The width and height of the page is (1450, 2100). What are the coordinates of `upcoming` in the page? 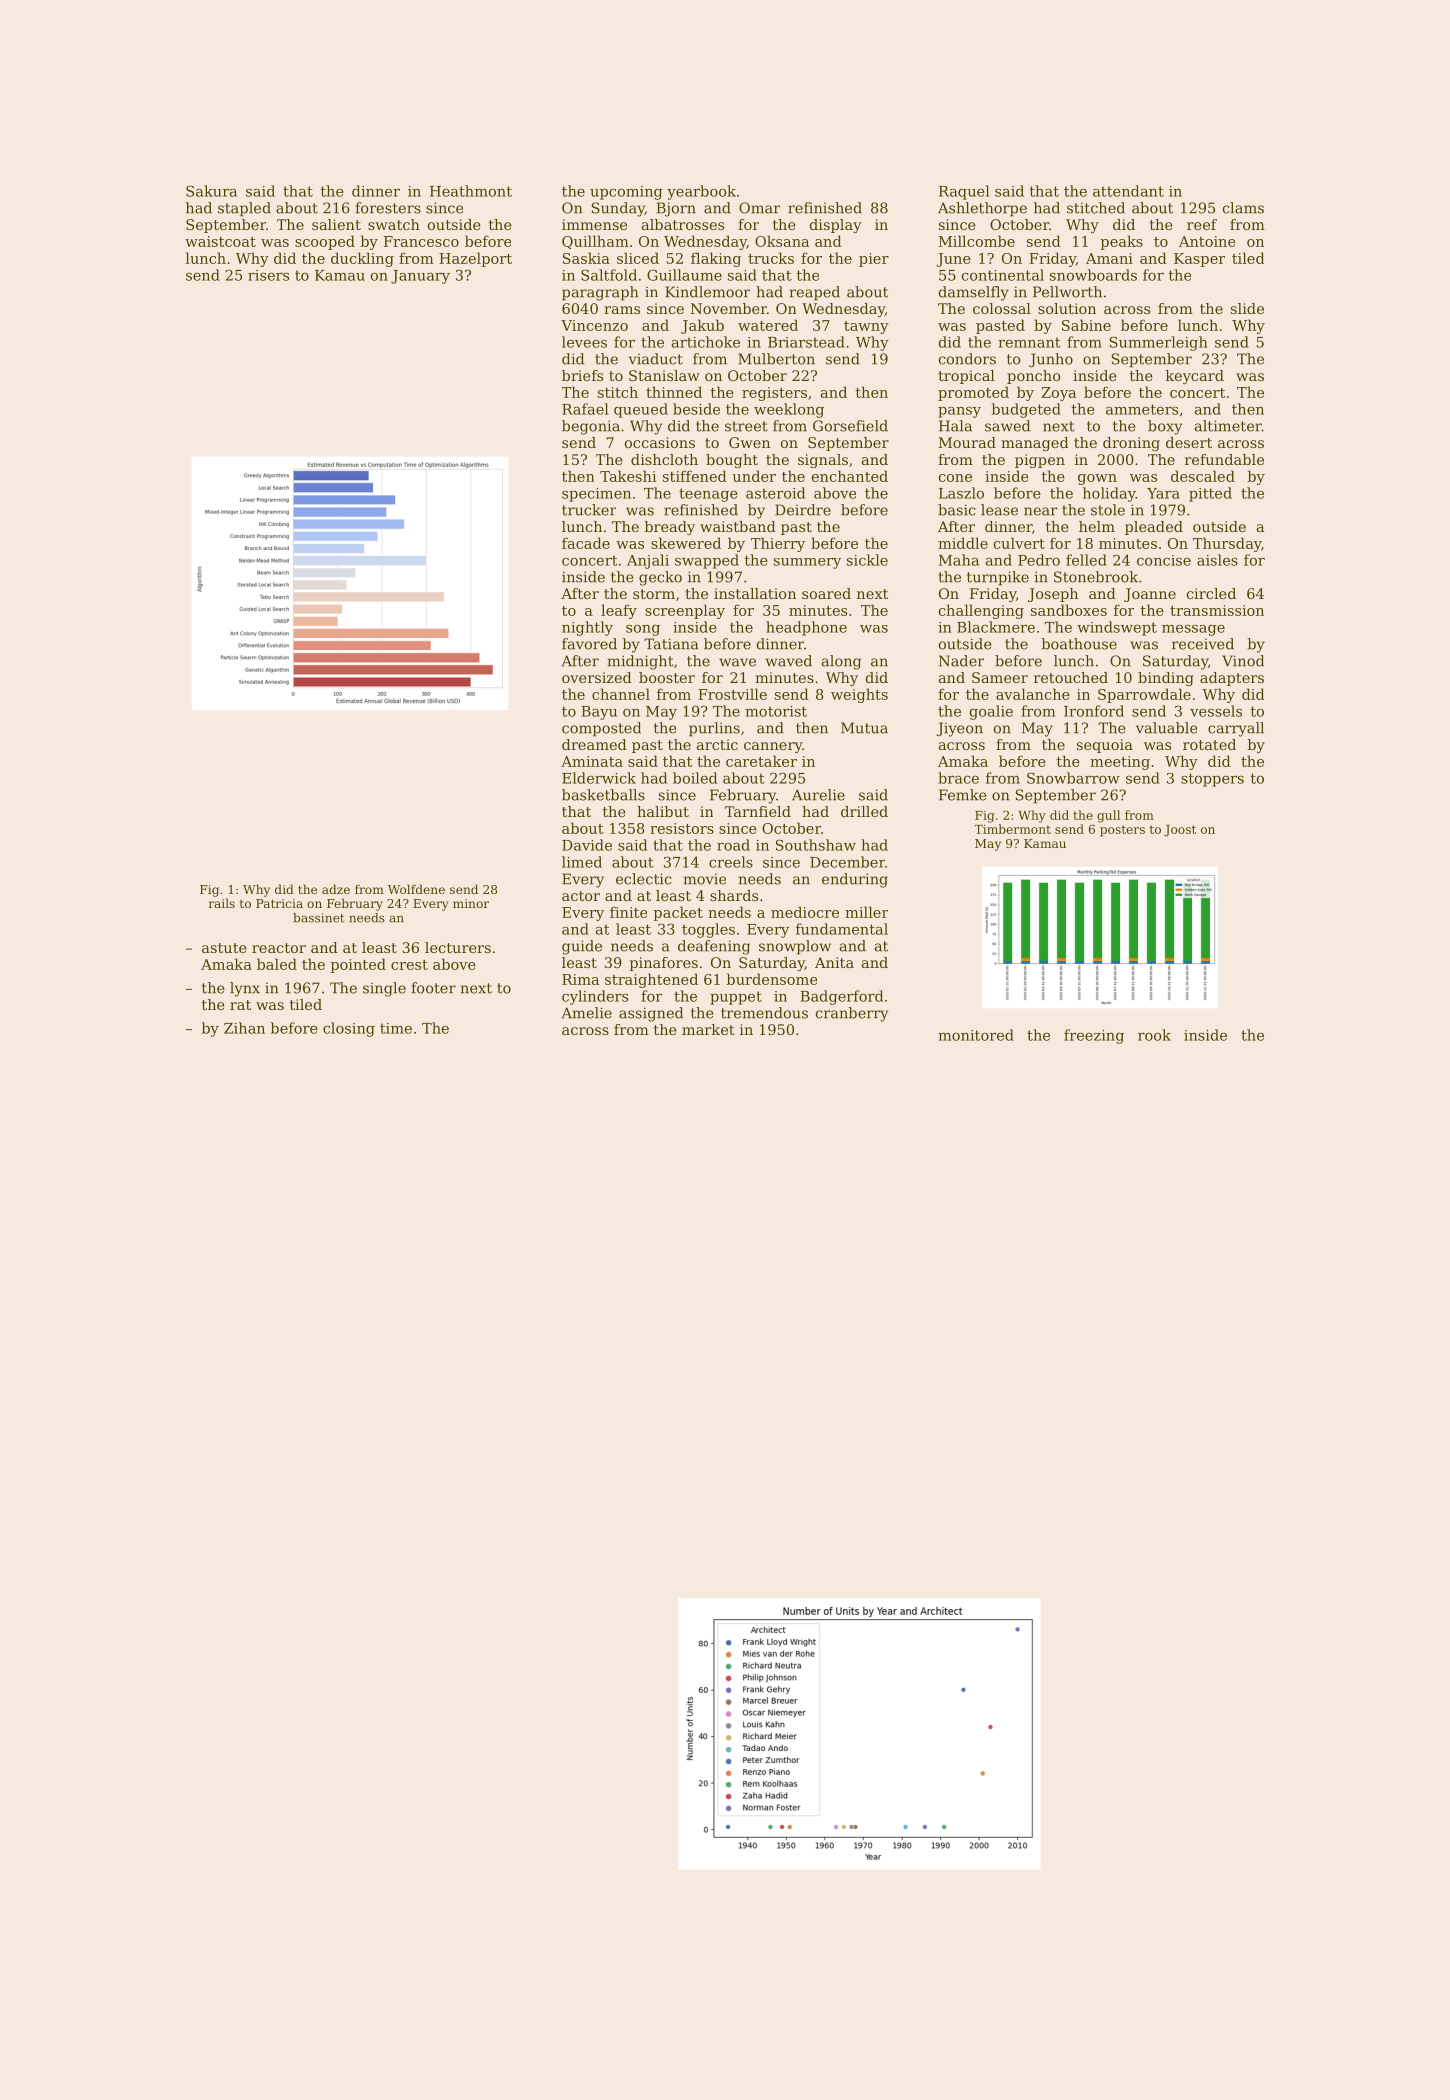 It's located at (626, 193).
